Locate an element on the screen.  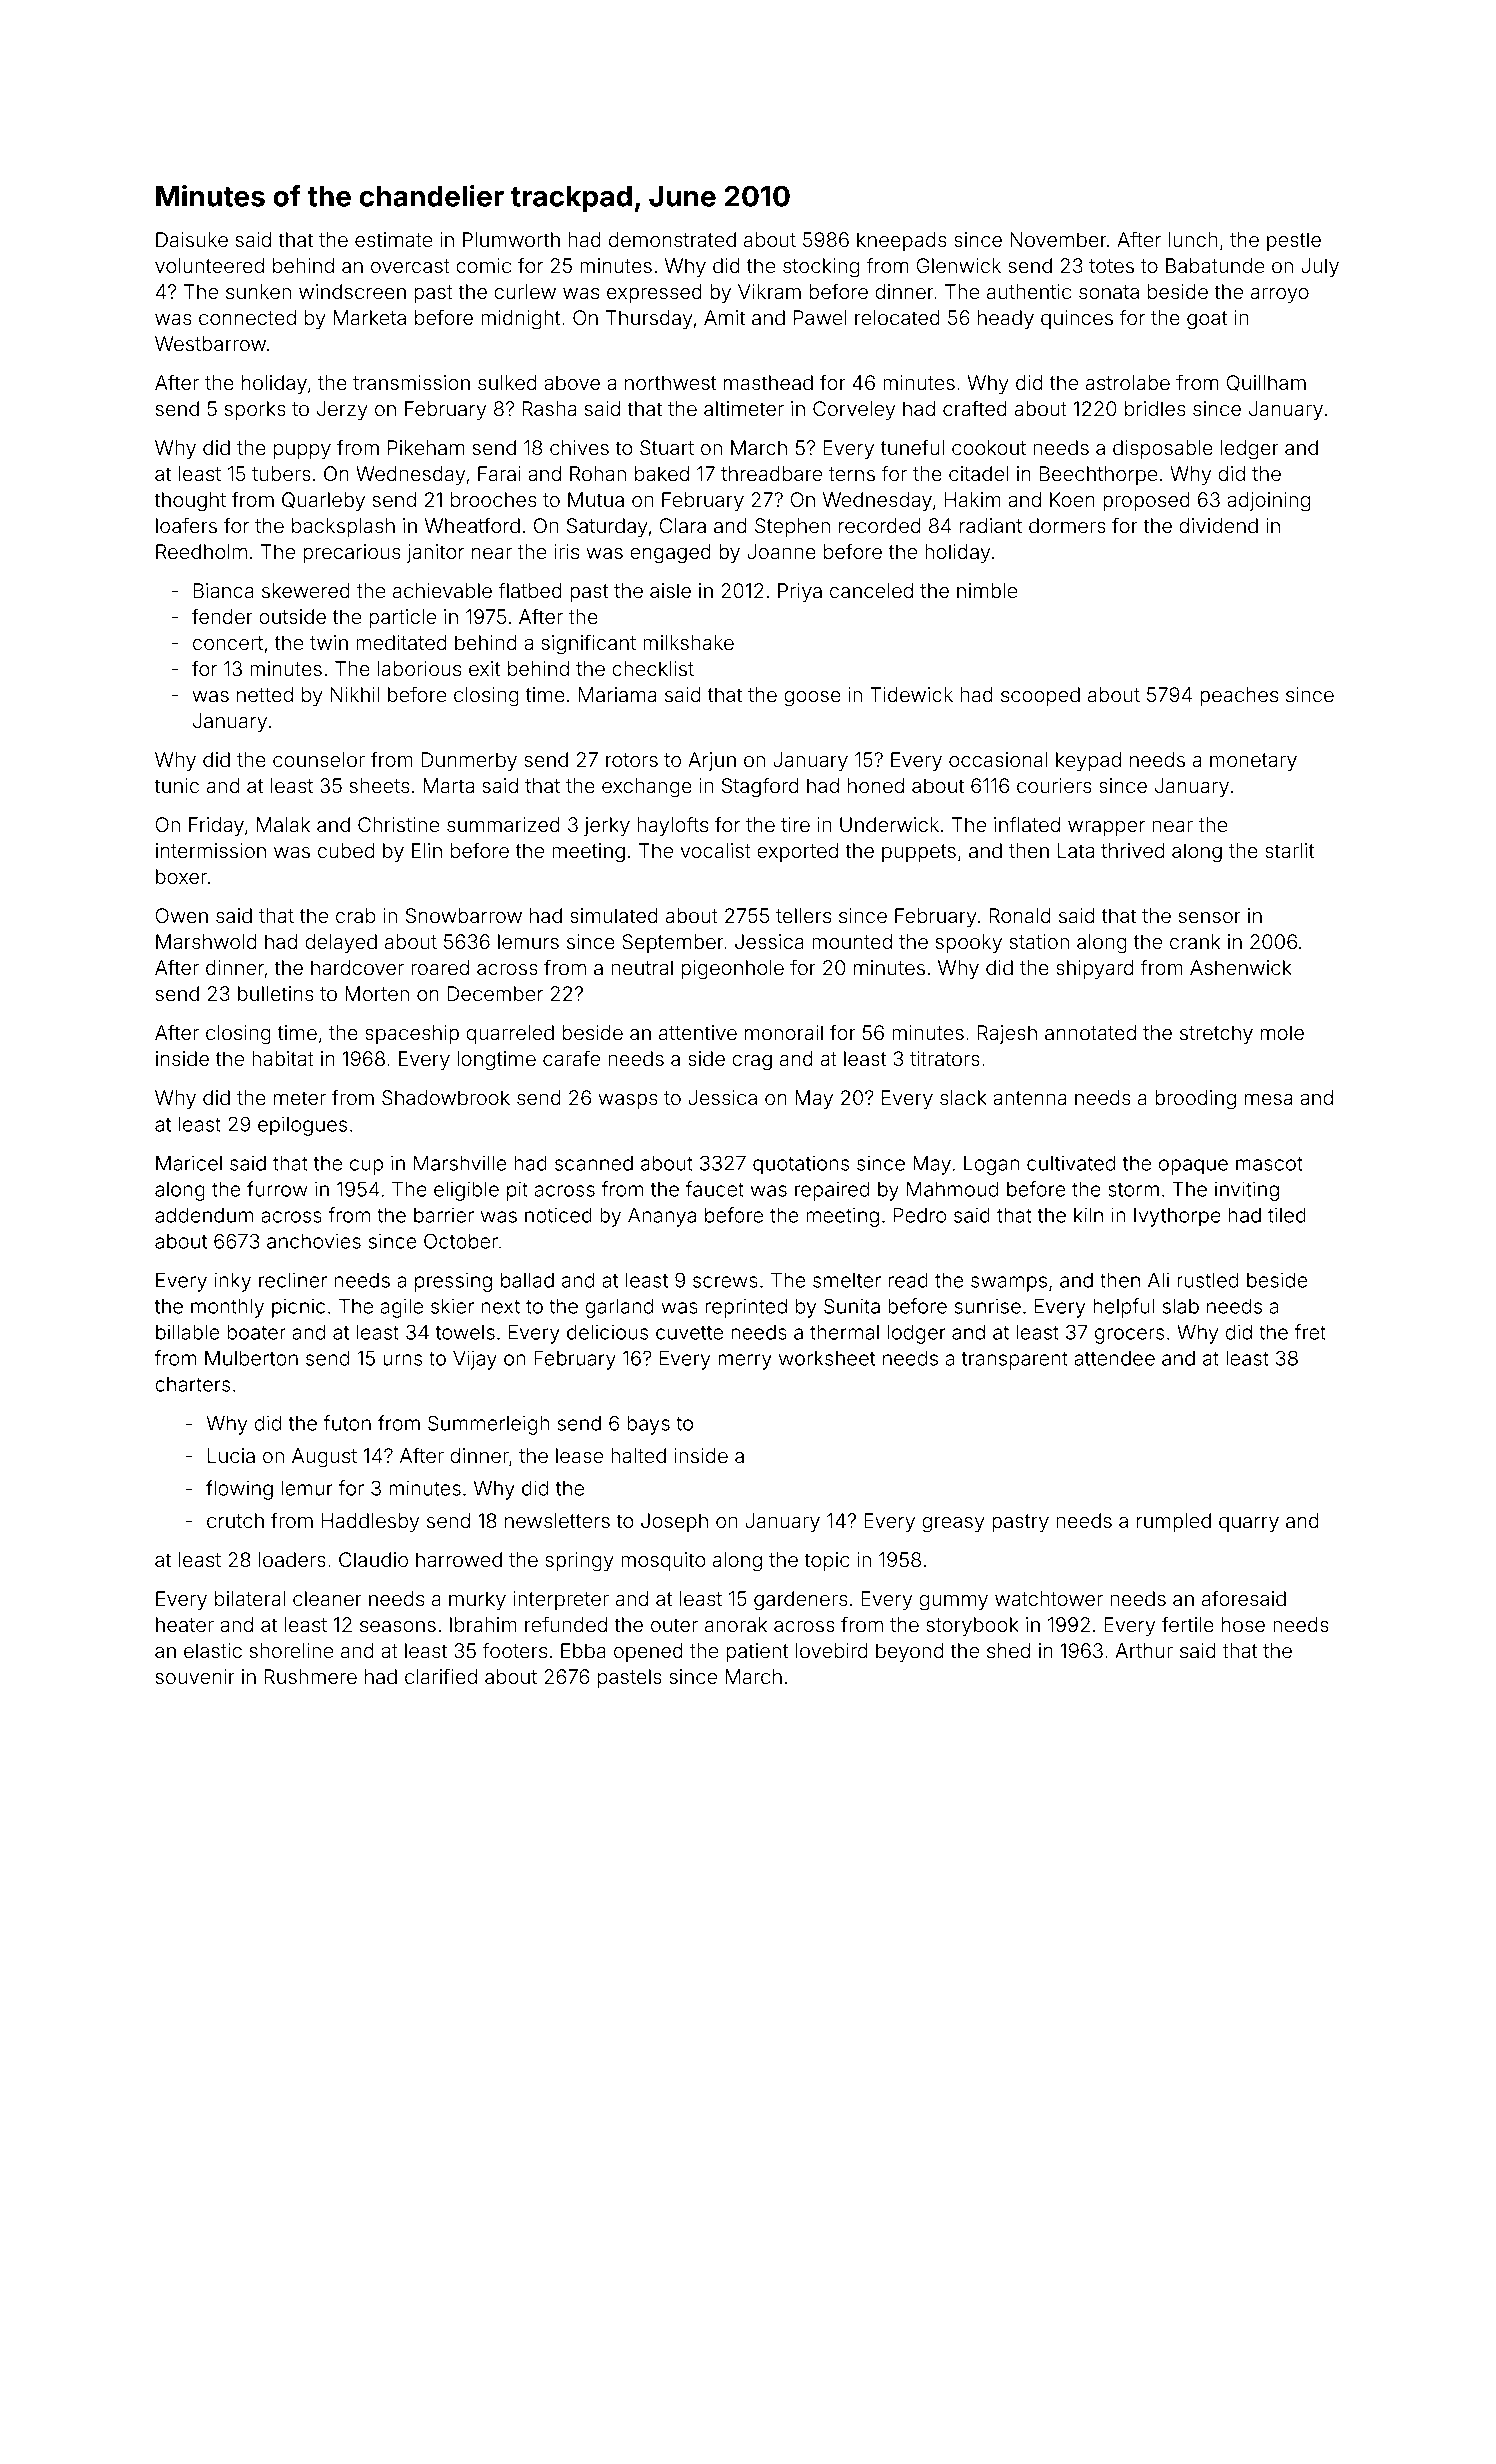
crag is located at coordinates (752, 1063).
